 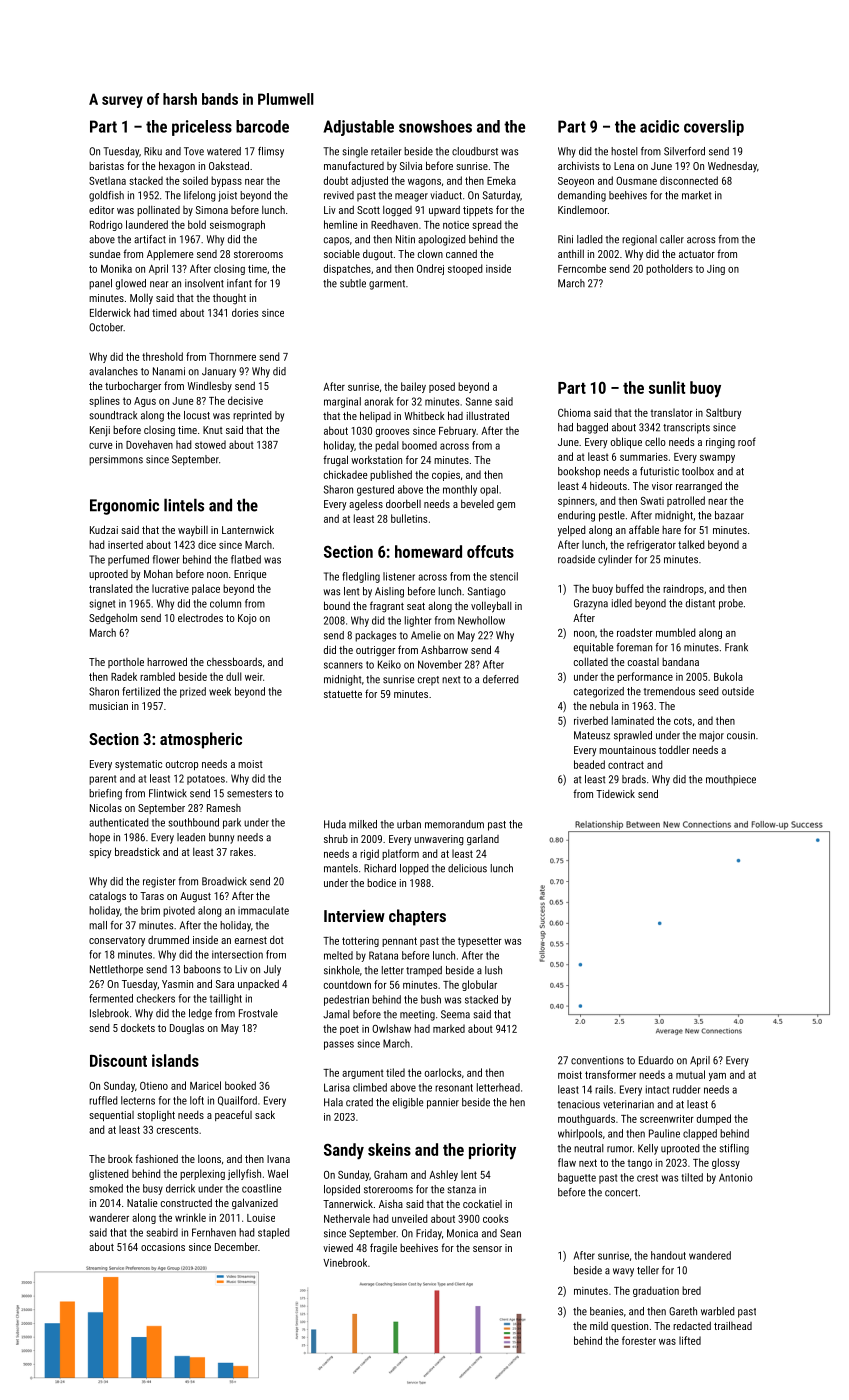 What do you see at coordinates (717, 1077) in the screenshot?
I see `yam` at bounding box center [717, 1077].
